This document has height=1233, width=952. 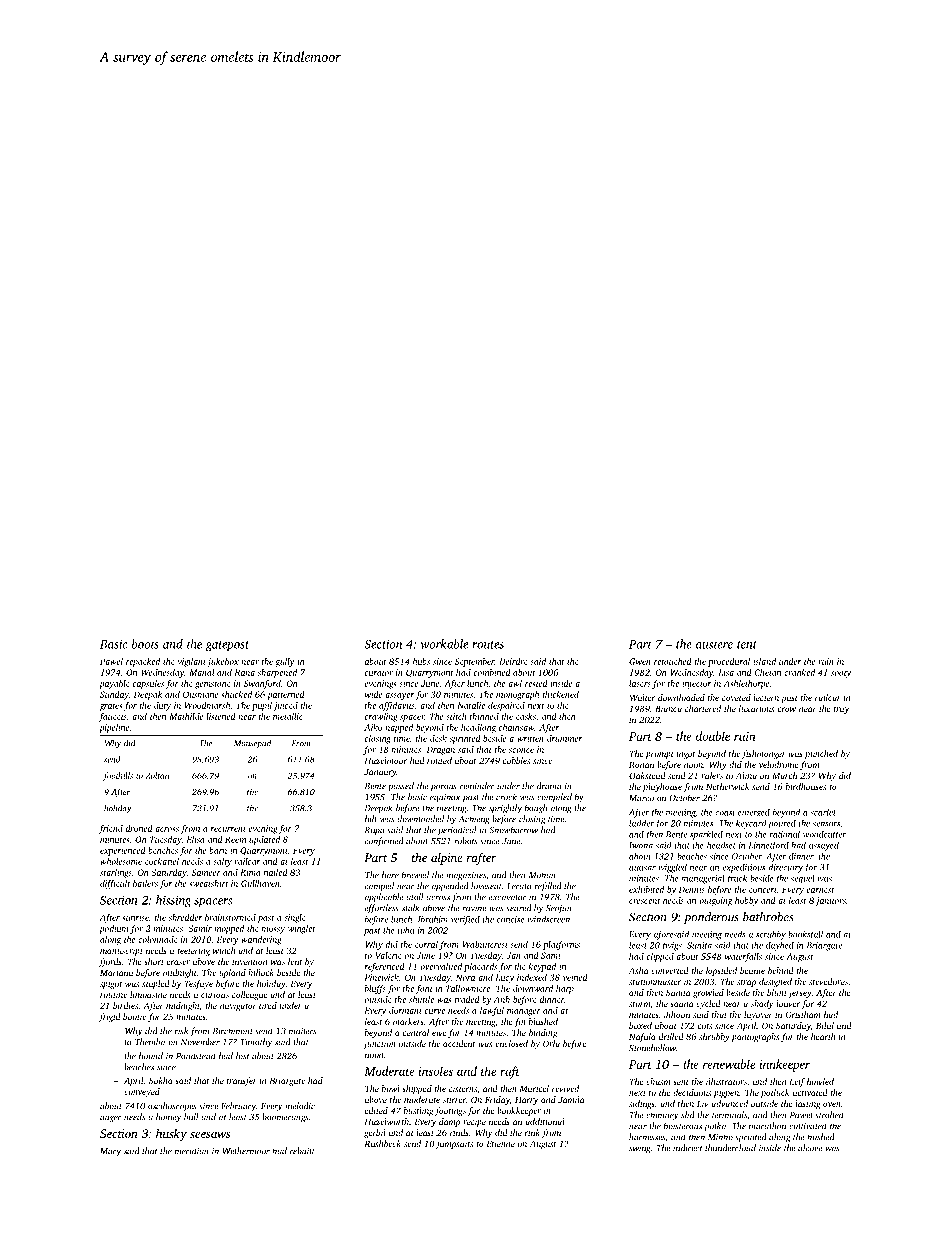 What do you see at coordinates (703, 708) in the document?
I see `chartered` at bounding box center [703, 708].
